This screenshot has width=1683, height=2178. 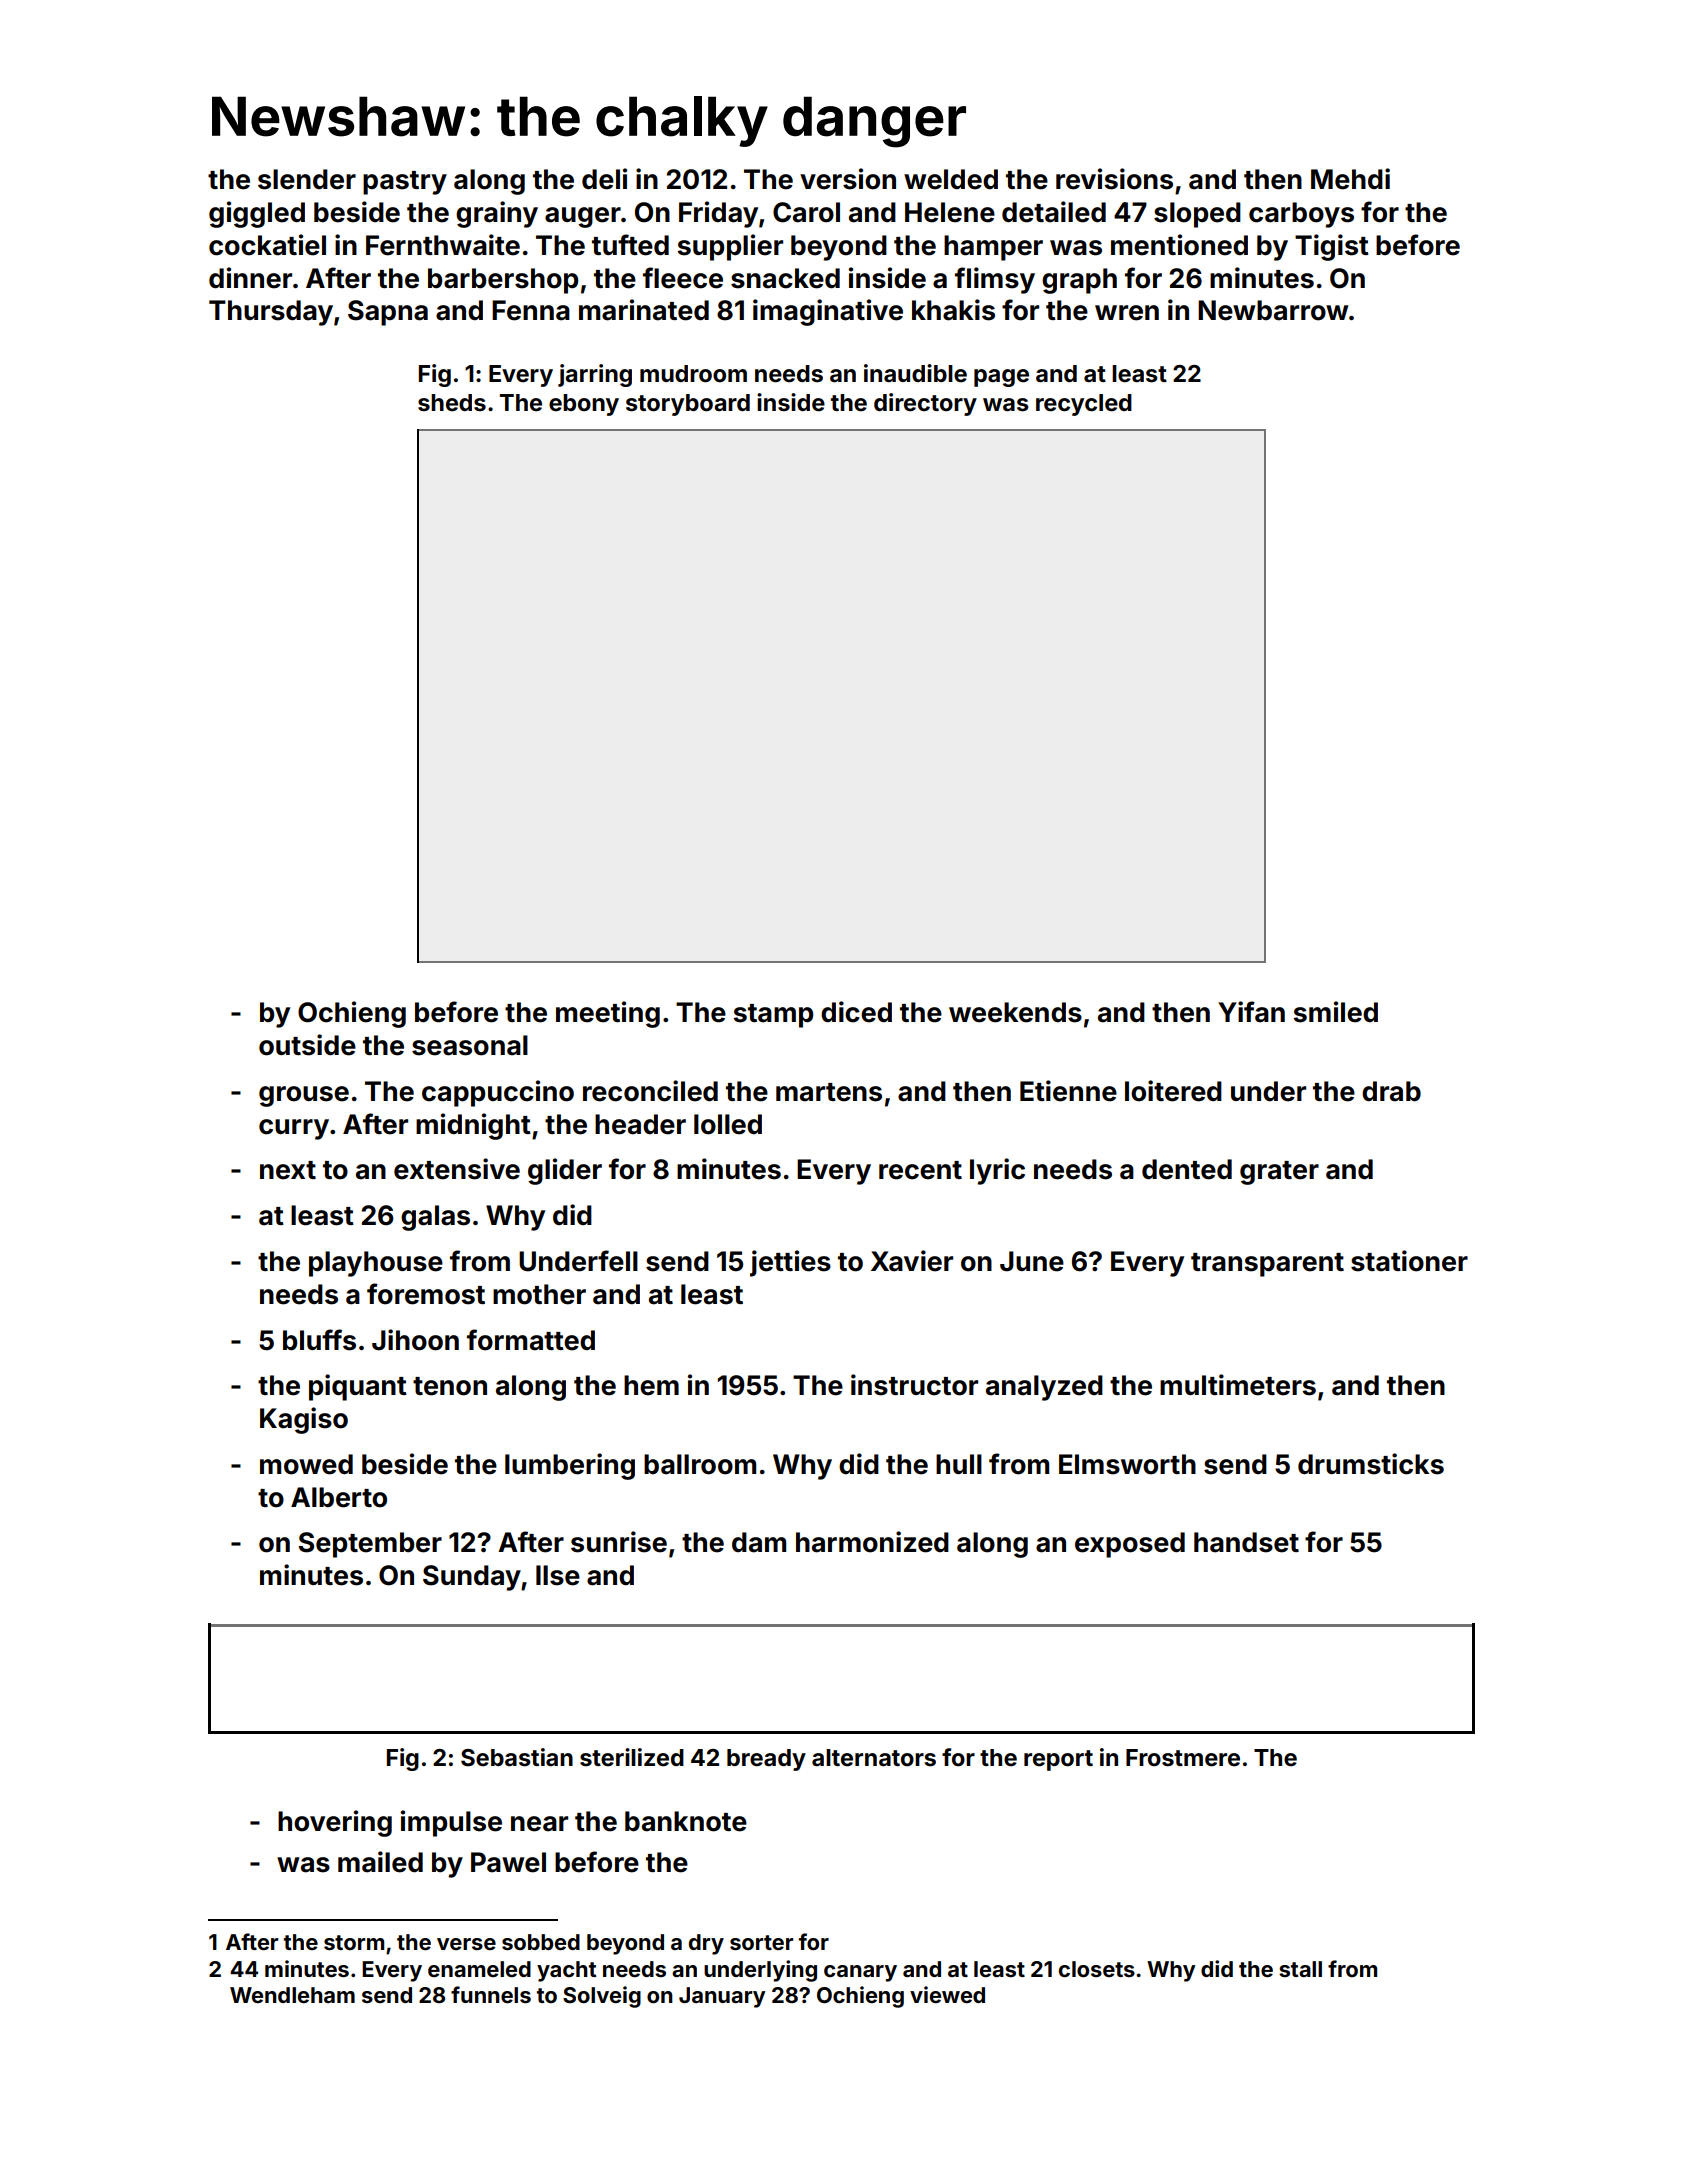 I want to click on smiled, so click(x=1335, y=1012).
